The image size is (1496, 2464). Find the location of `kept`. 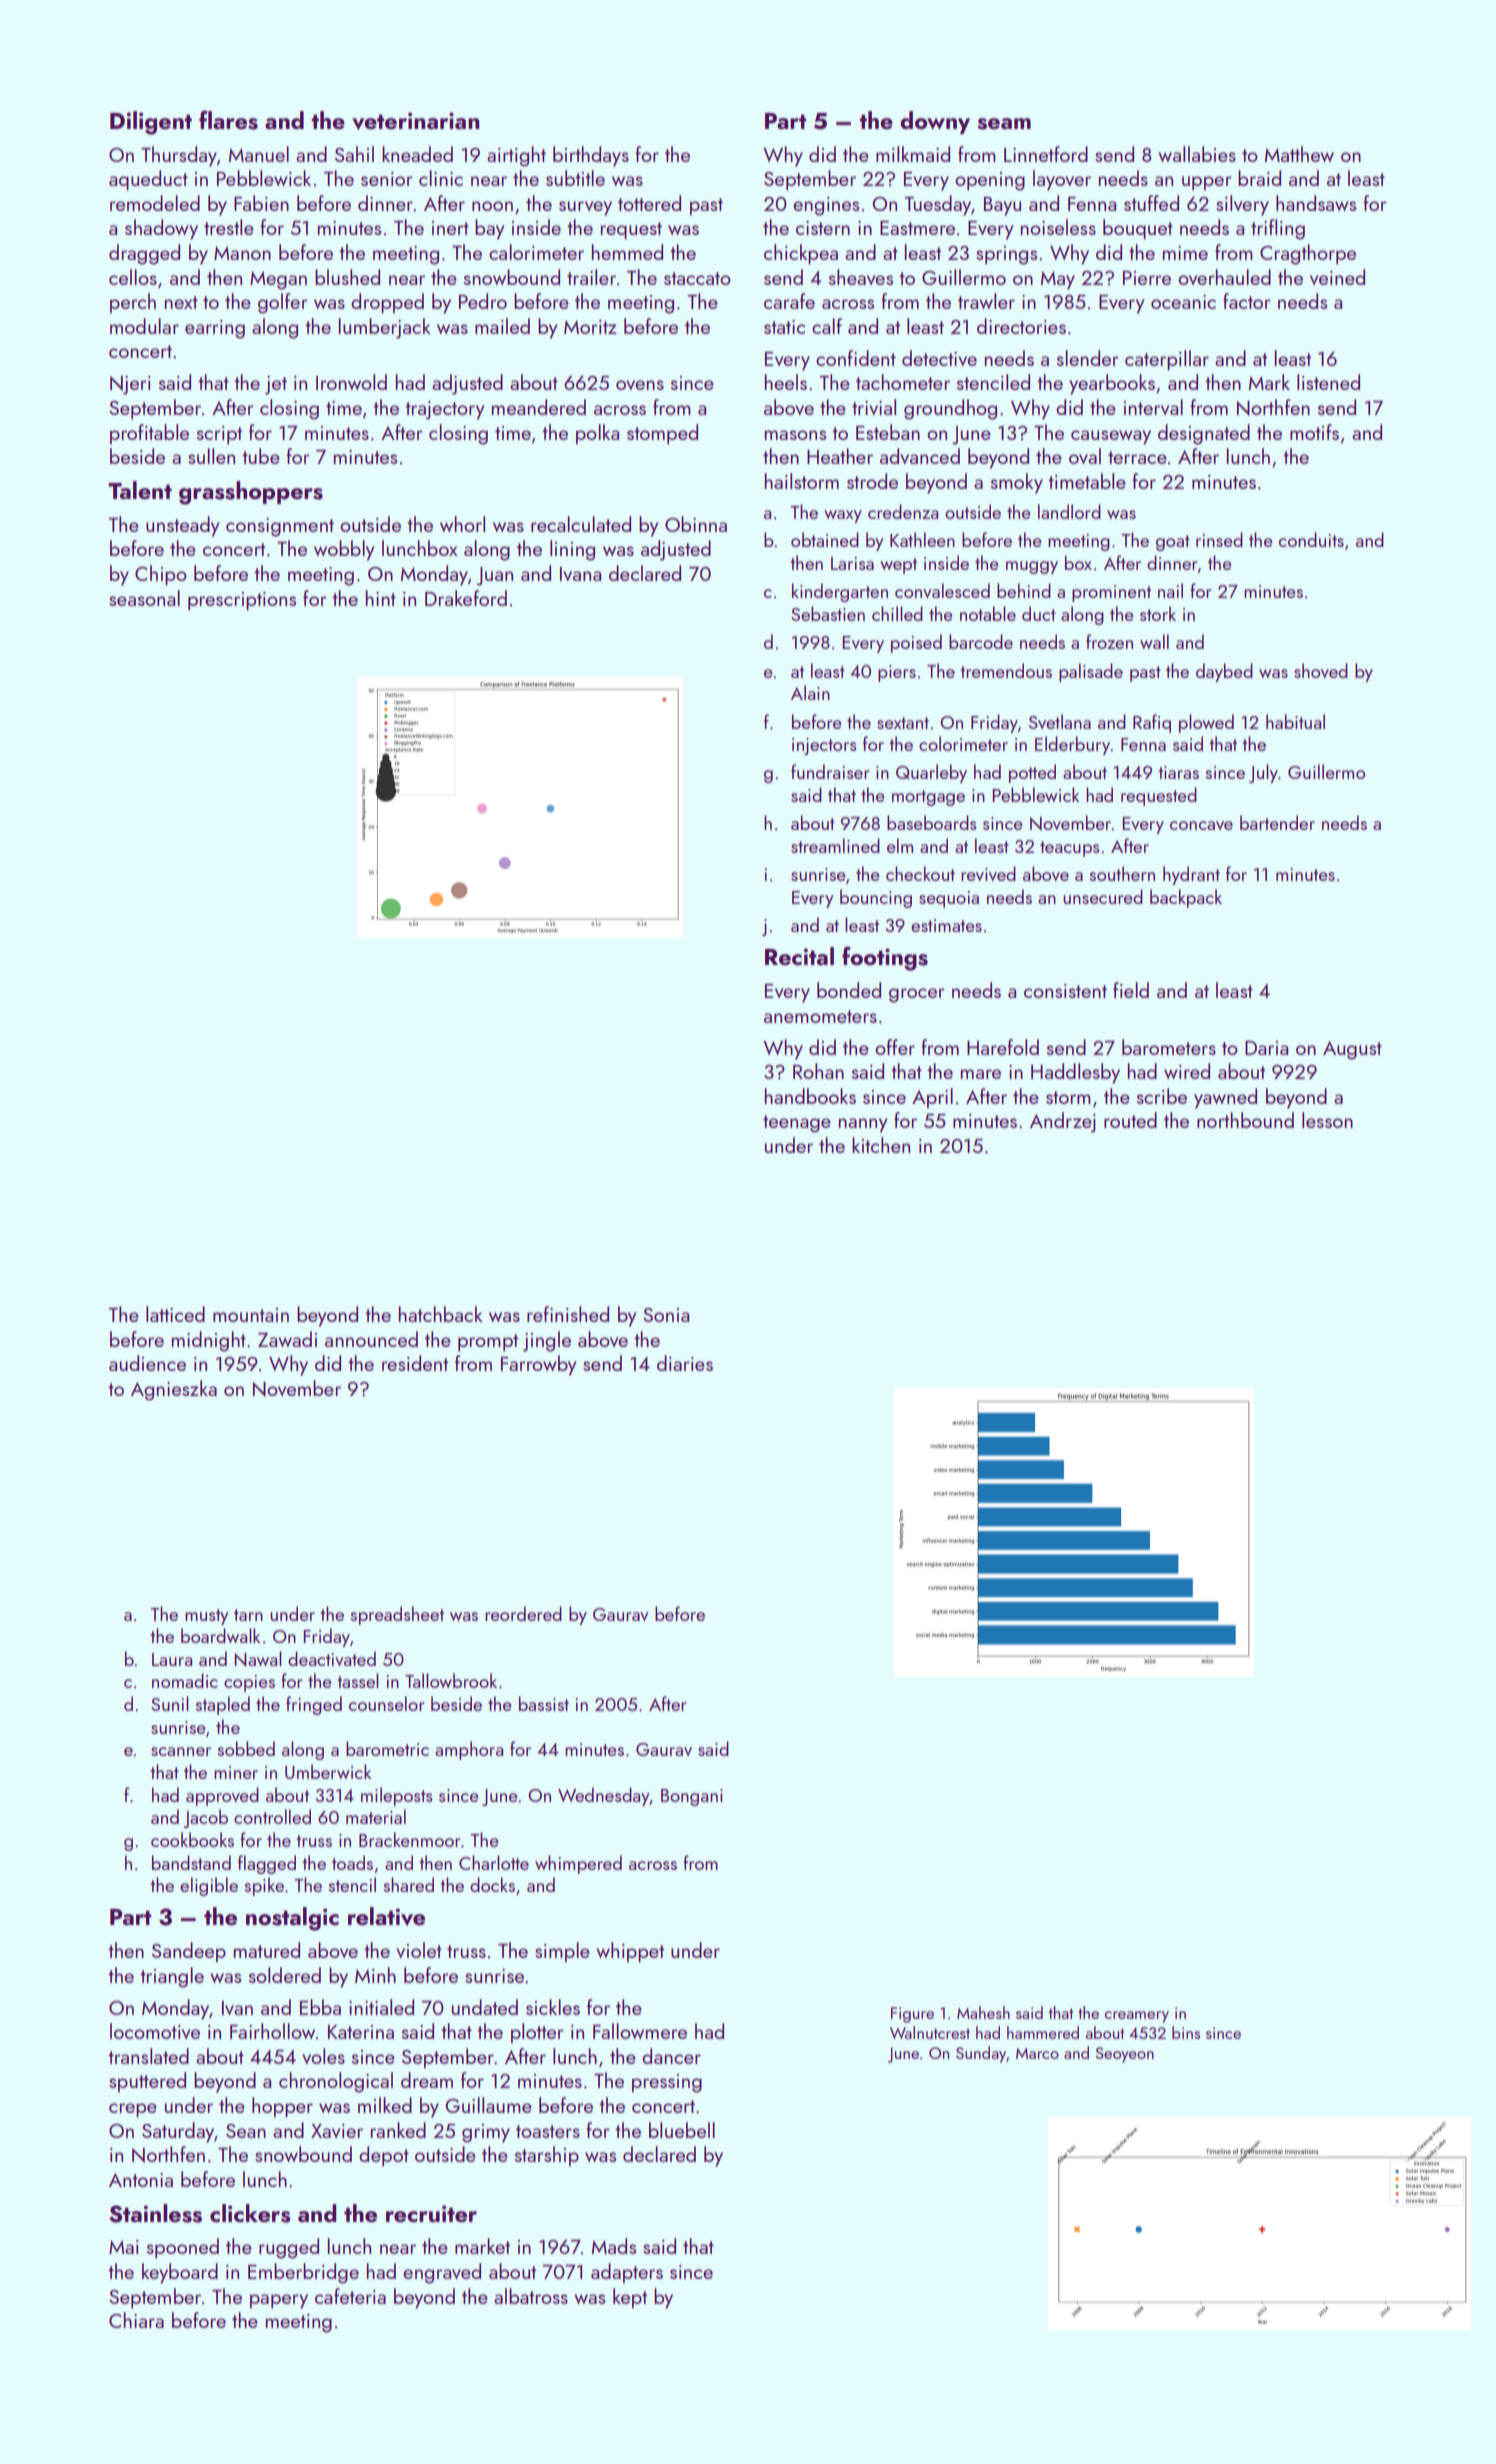

kept is located at coordinates (630, 2298).
